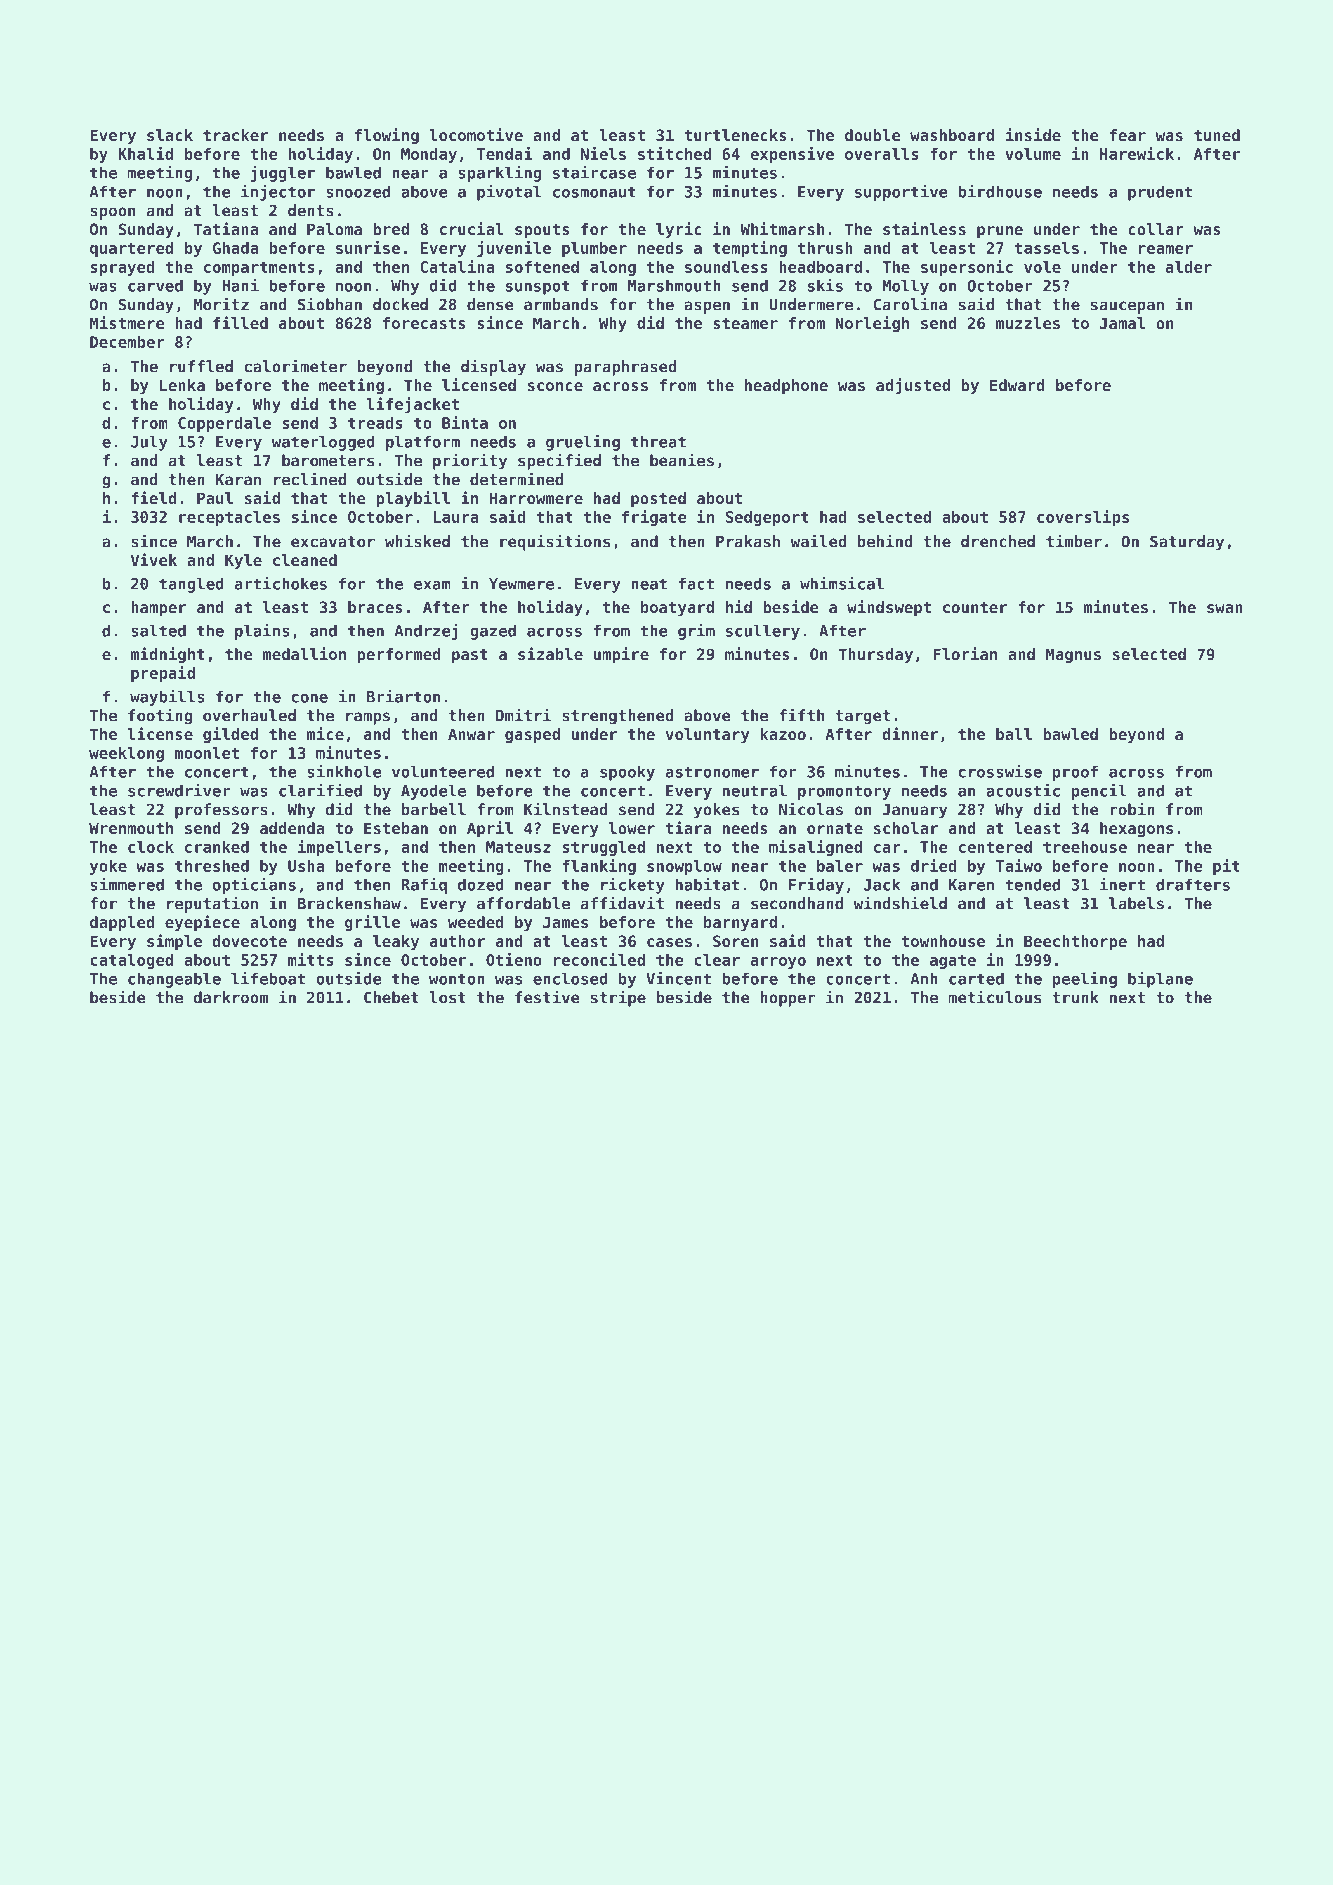 The width and height of the screenshot is (1333, 1885). I want to click on quartered, so click(131, 249).
